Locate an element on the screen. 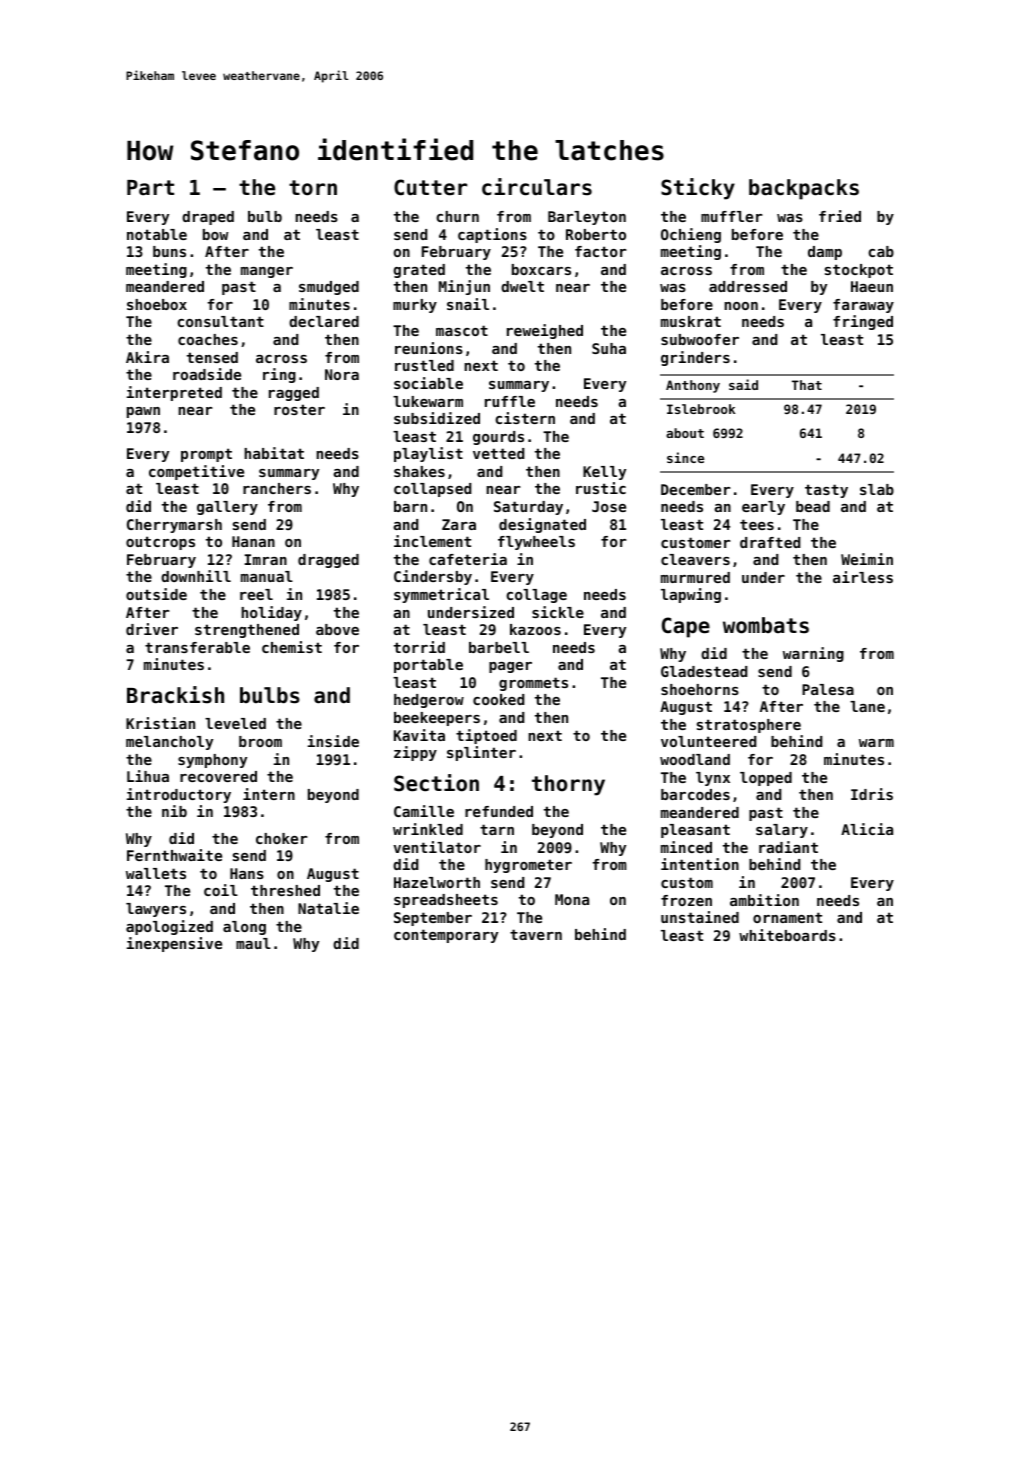 The width and height of the screenshot is (1020, 1477). inexpensive is located at coordinates (174, 944).
